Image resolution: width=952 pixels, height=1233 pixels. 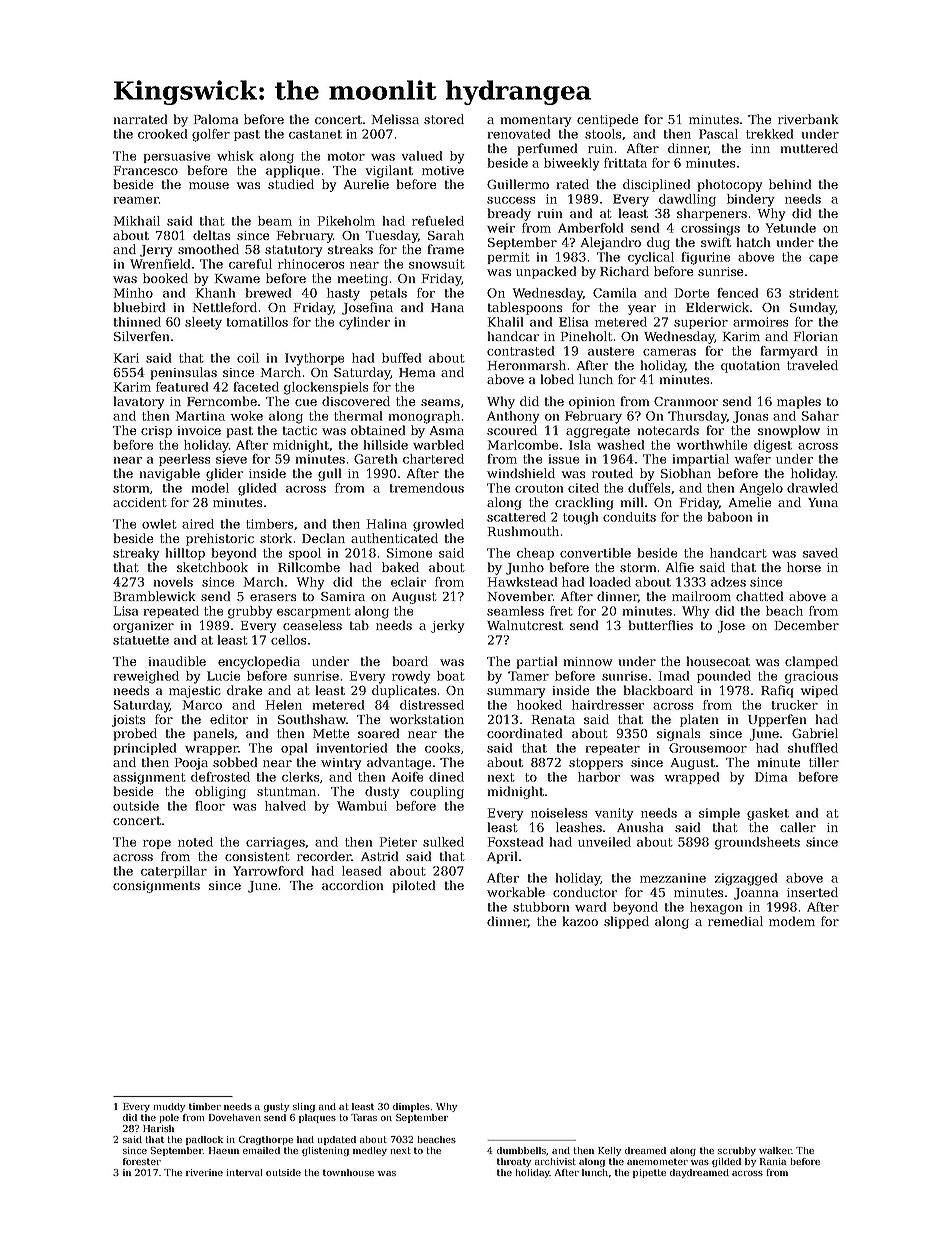 What do you see at coordinates (536, 121) in the image?
I see `momentary` at bounding box center [536, 121].
